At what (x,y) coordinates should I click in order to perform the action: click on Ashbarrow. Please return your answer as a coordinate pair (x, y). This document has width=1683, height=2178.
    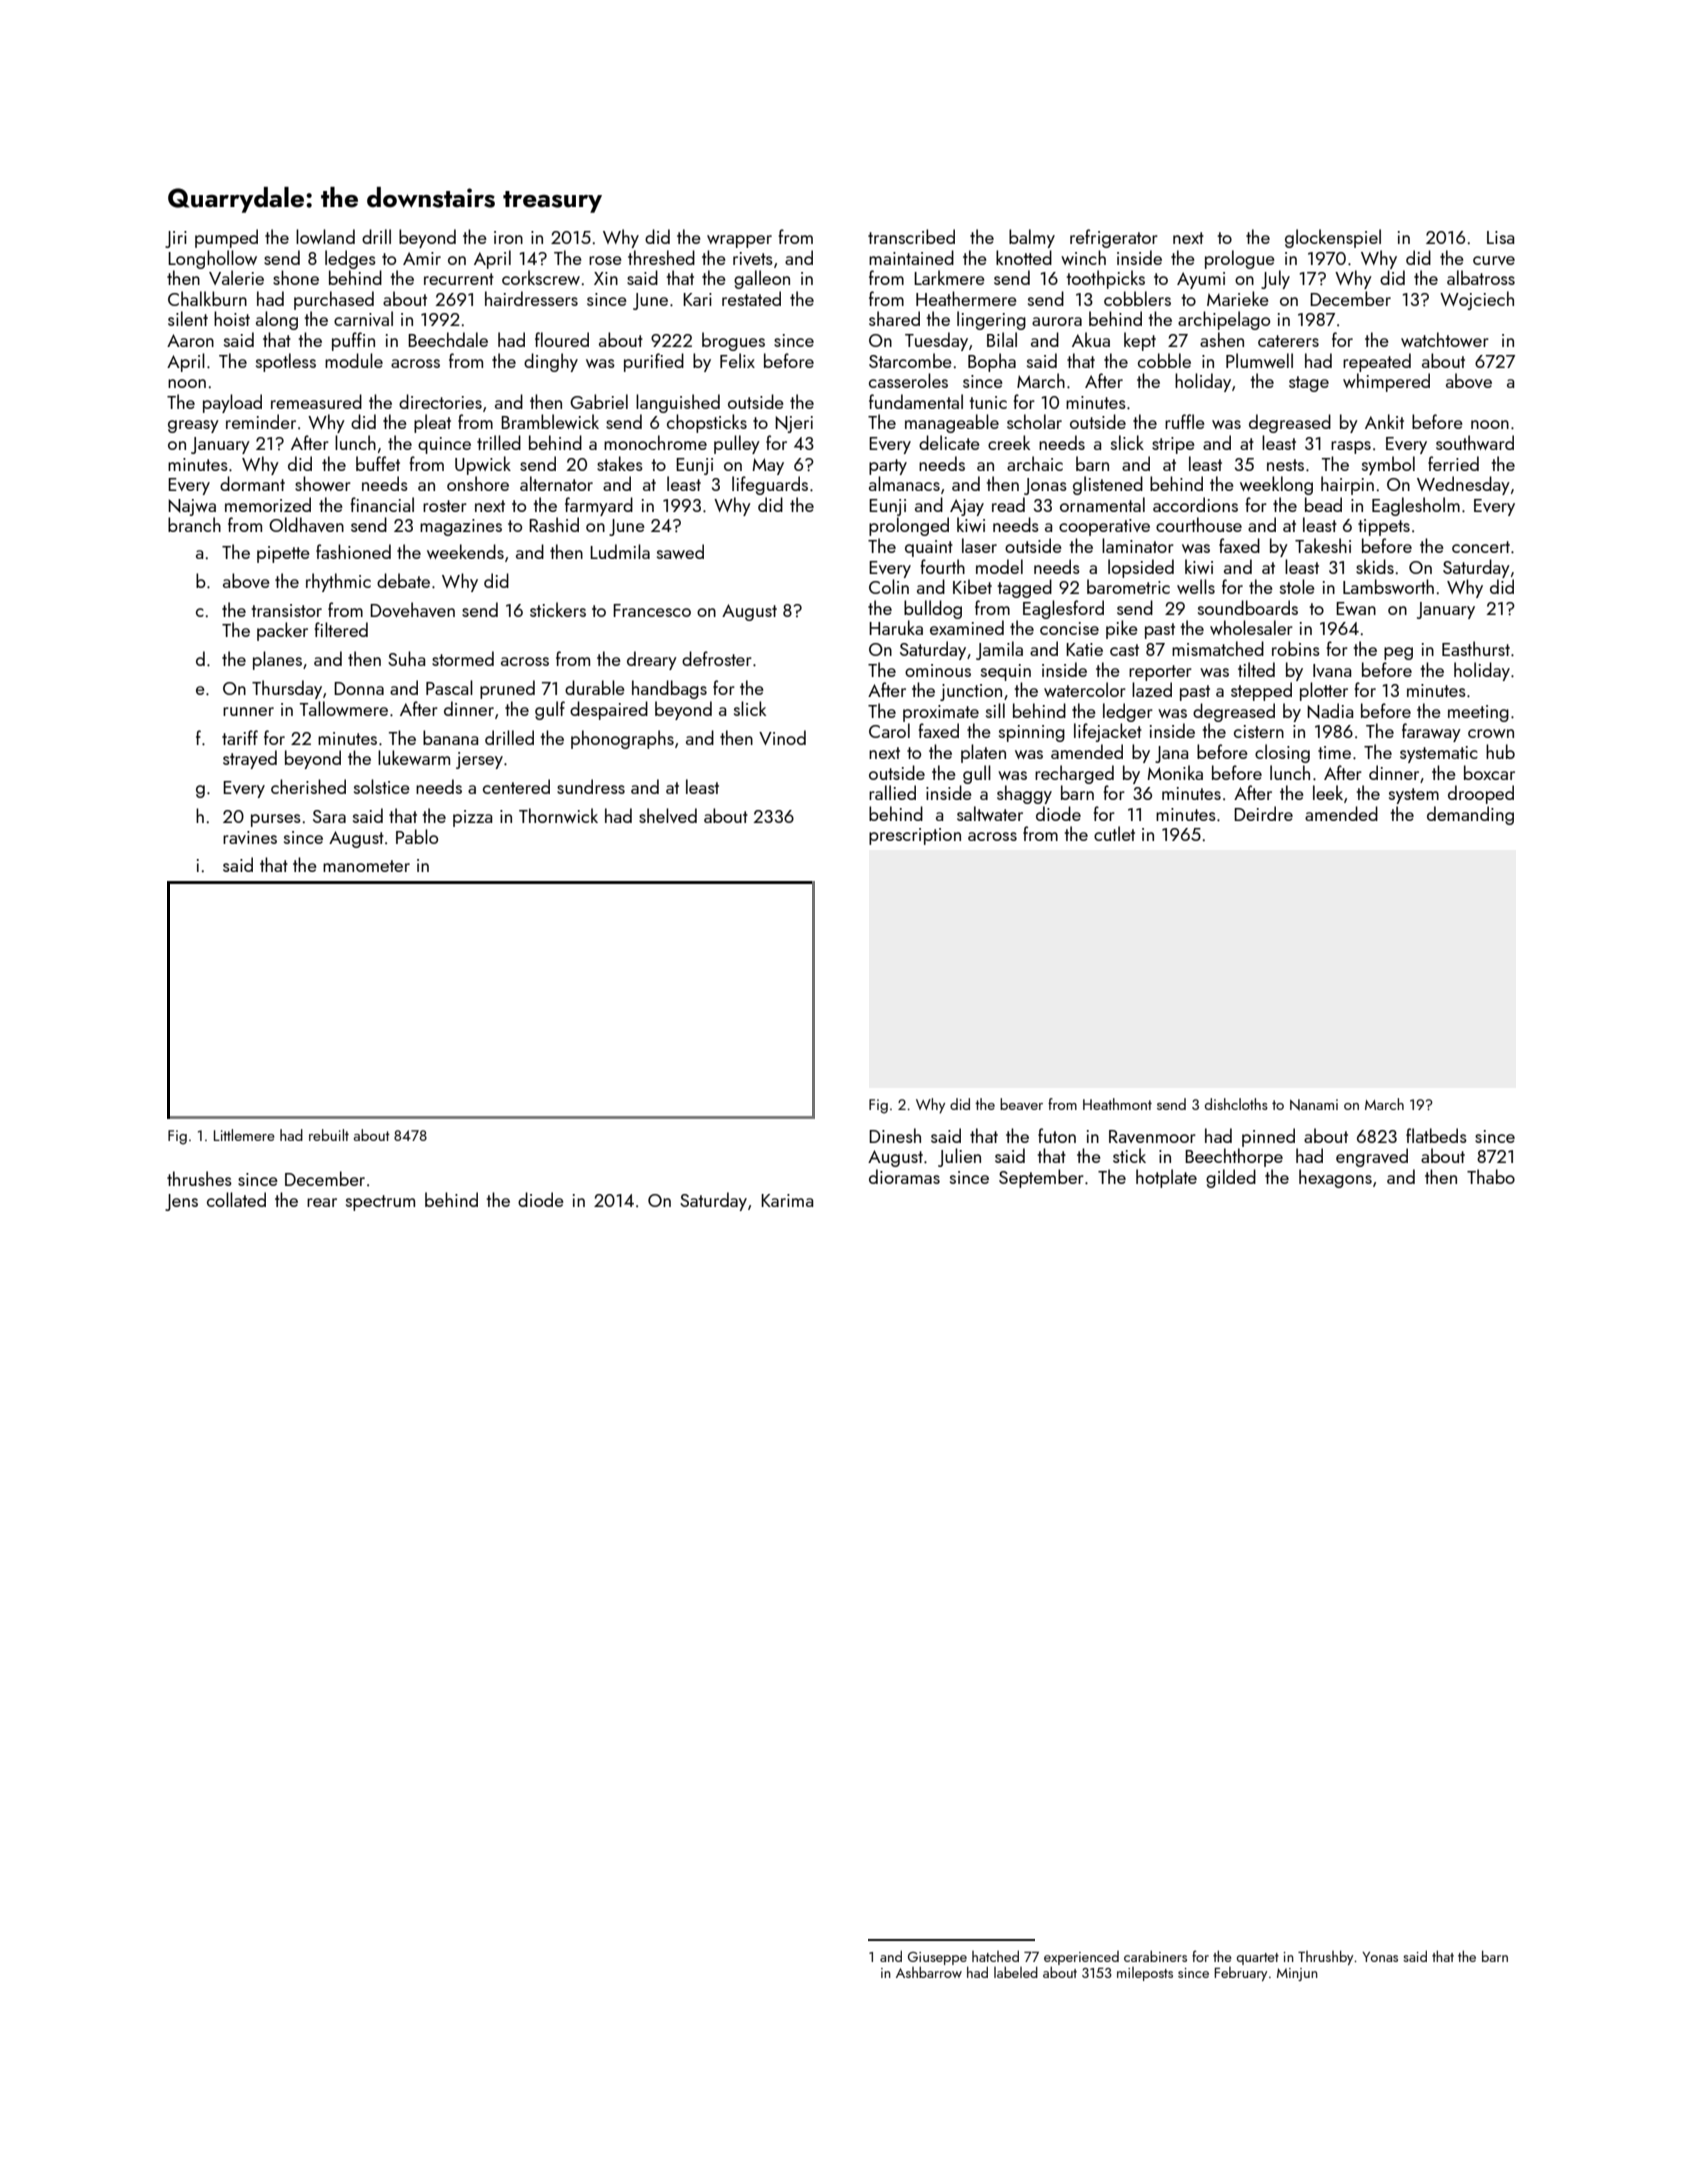
    Looking at the image, I should click on (929, 1972).
